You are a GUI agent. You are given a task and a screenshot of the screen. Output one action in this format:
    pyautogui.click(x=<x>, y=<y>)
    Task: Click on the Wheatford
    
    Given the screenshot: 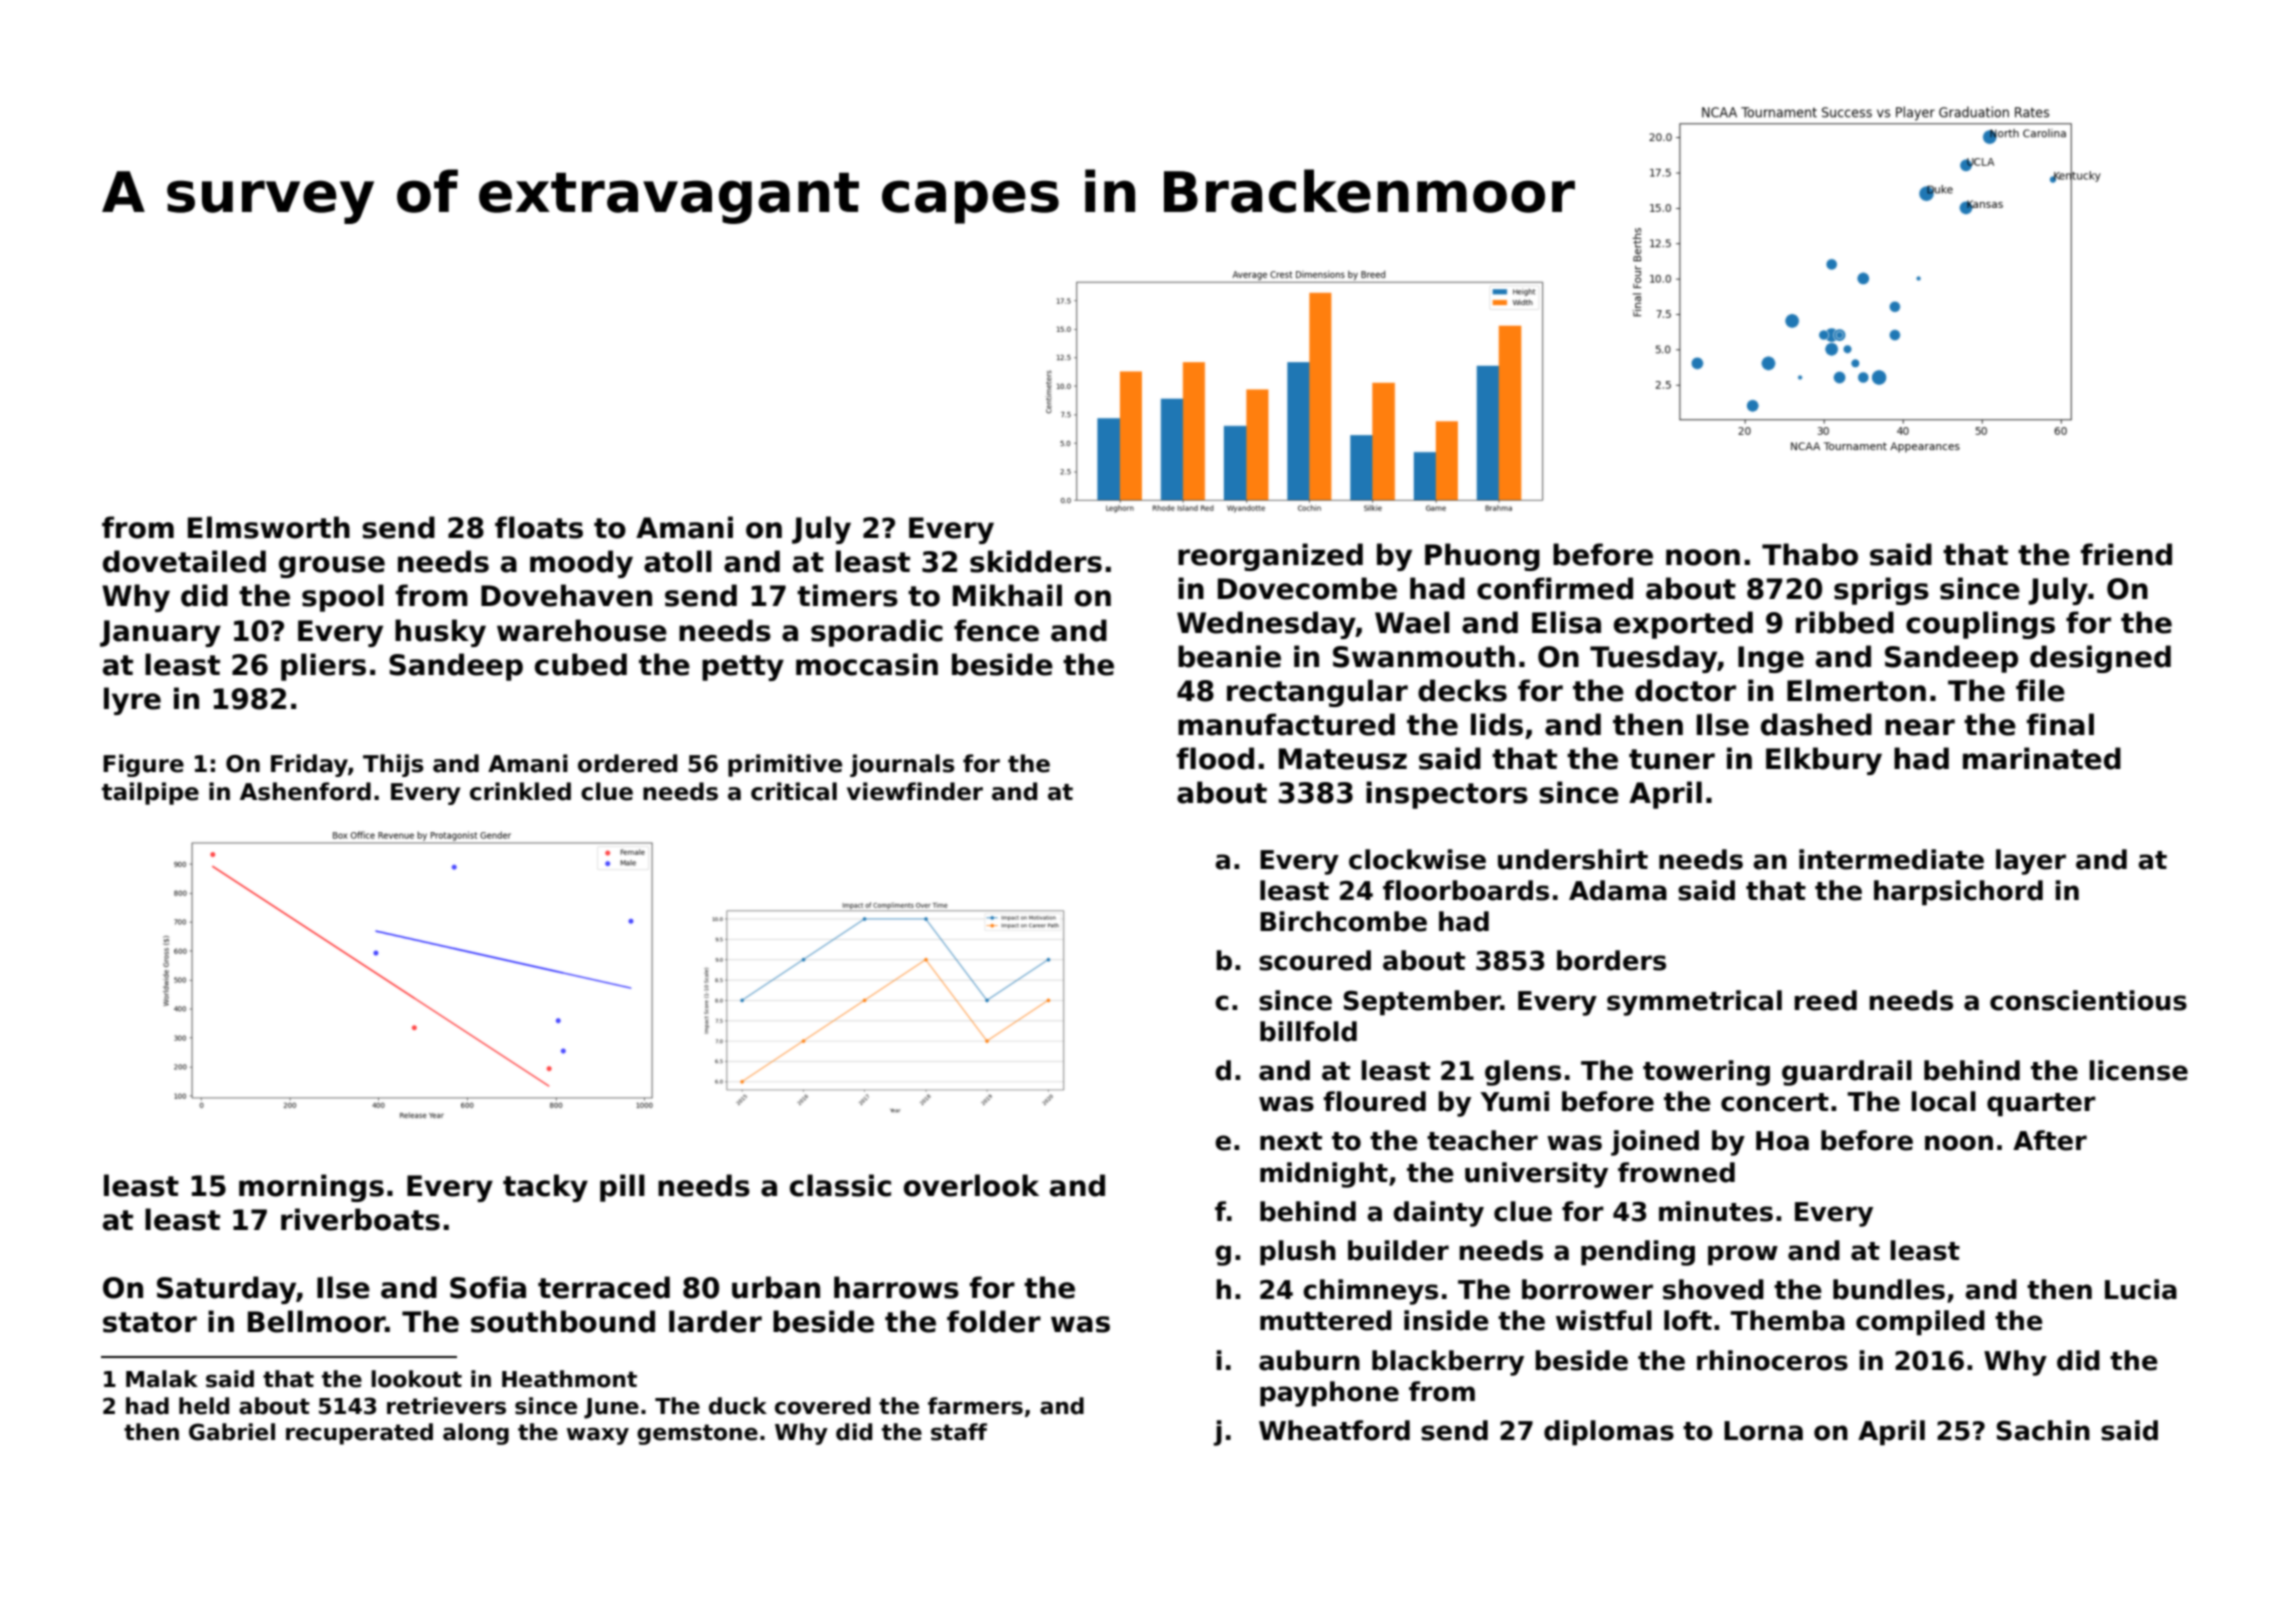 What is the action you would take?
    pyautogui.click(x=1334, y=1430)
